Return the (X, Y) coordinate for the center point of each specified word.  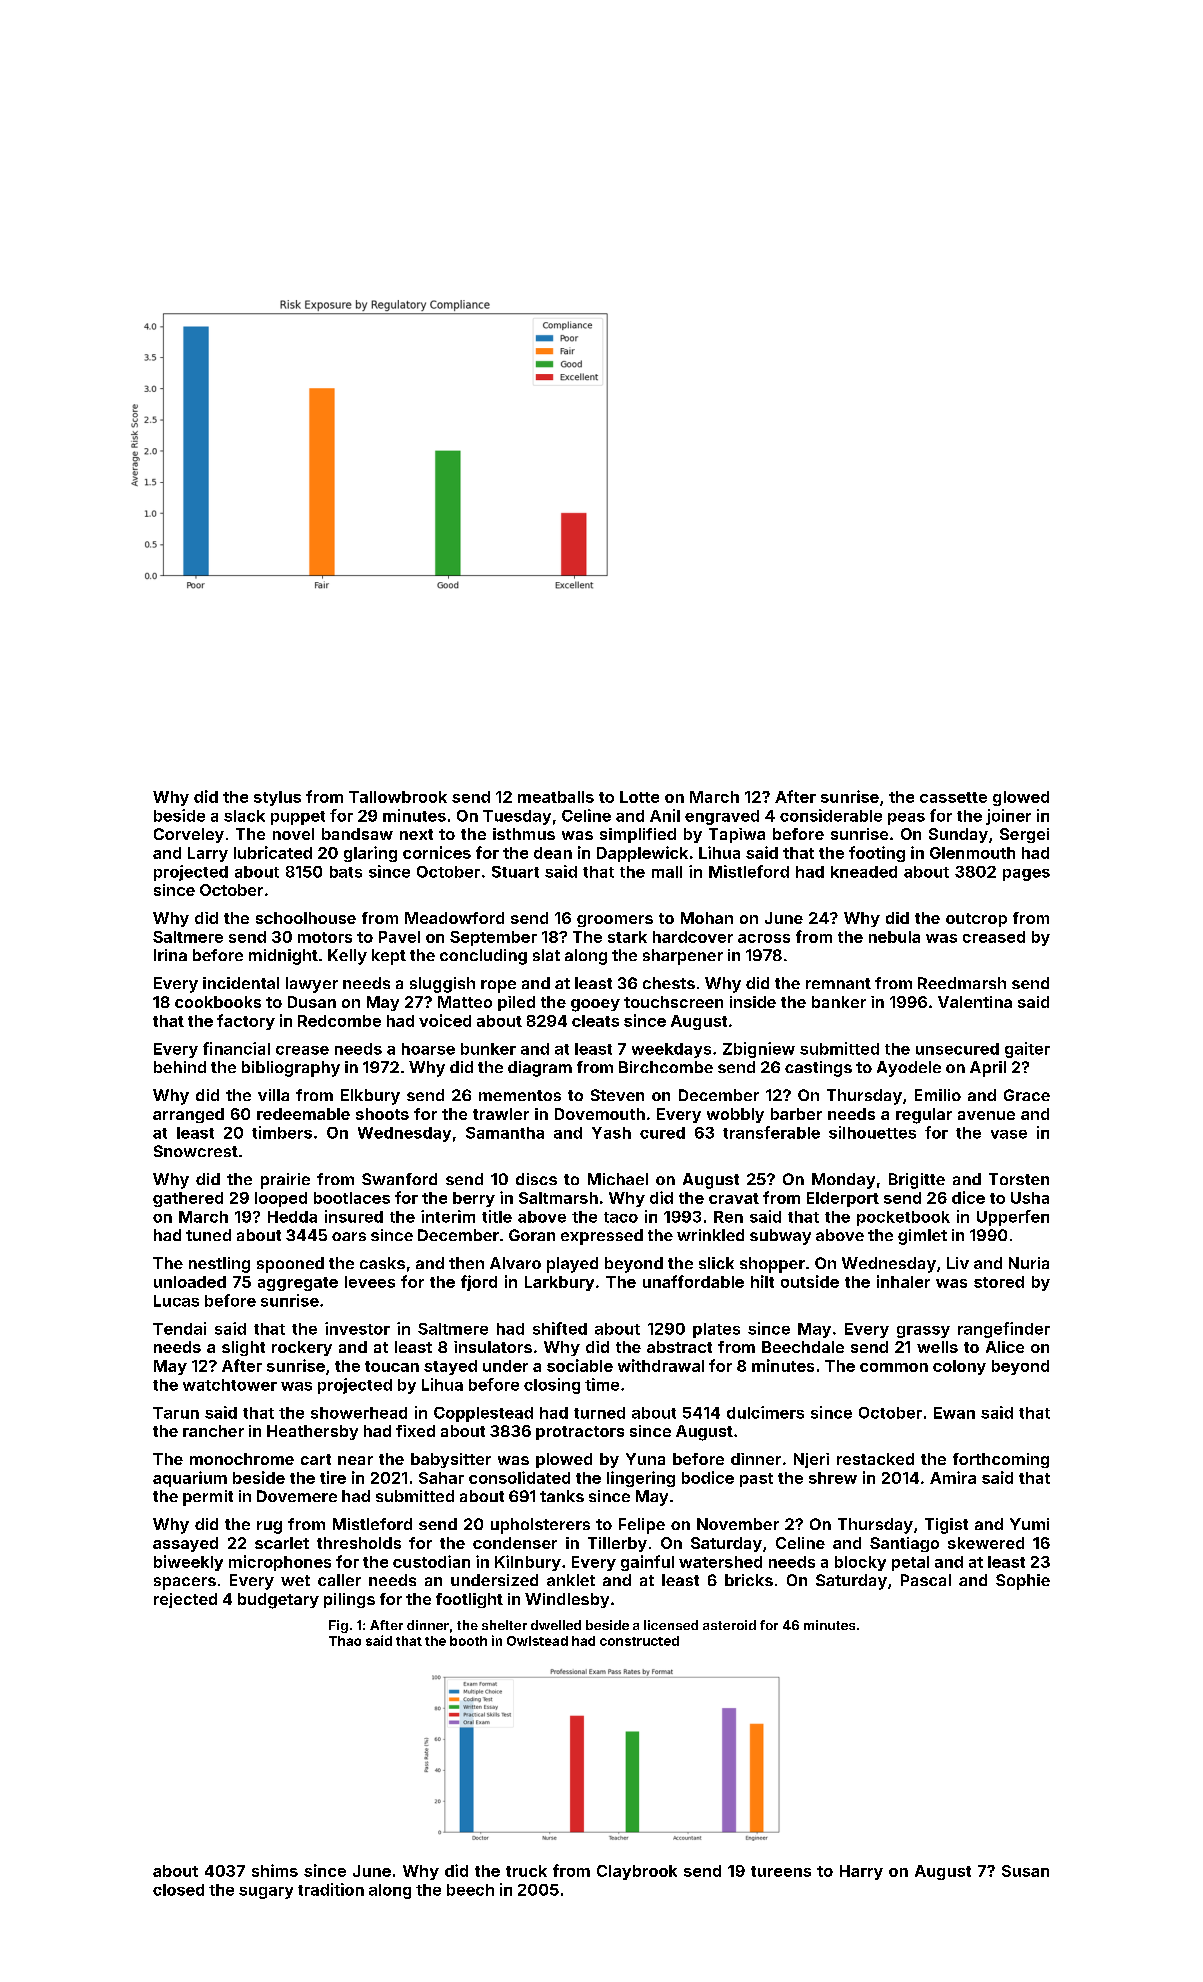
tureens (781, 1871)
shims (275, 1870)
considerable (831, 815)
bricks (749, 1580)
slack (244, 816)
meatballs (556, 797)
